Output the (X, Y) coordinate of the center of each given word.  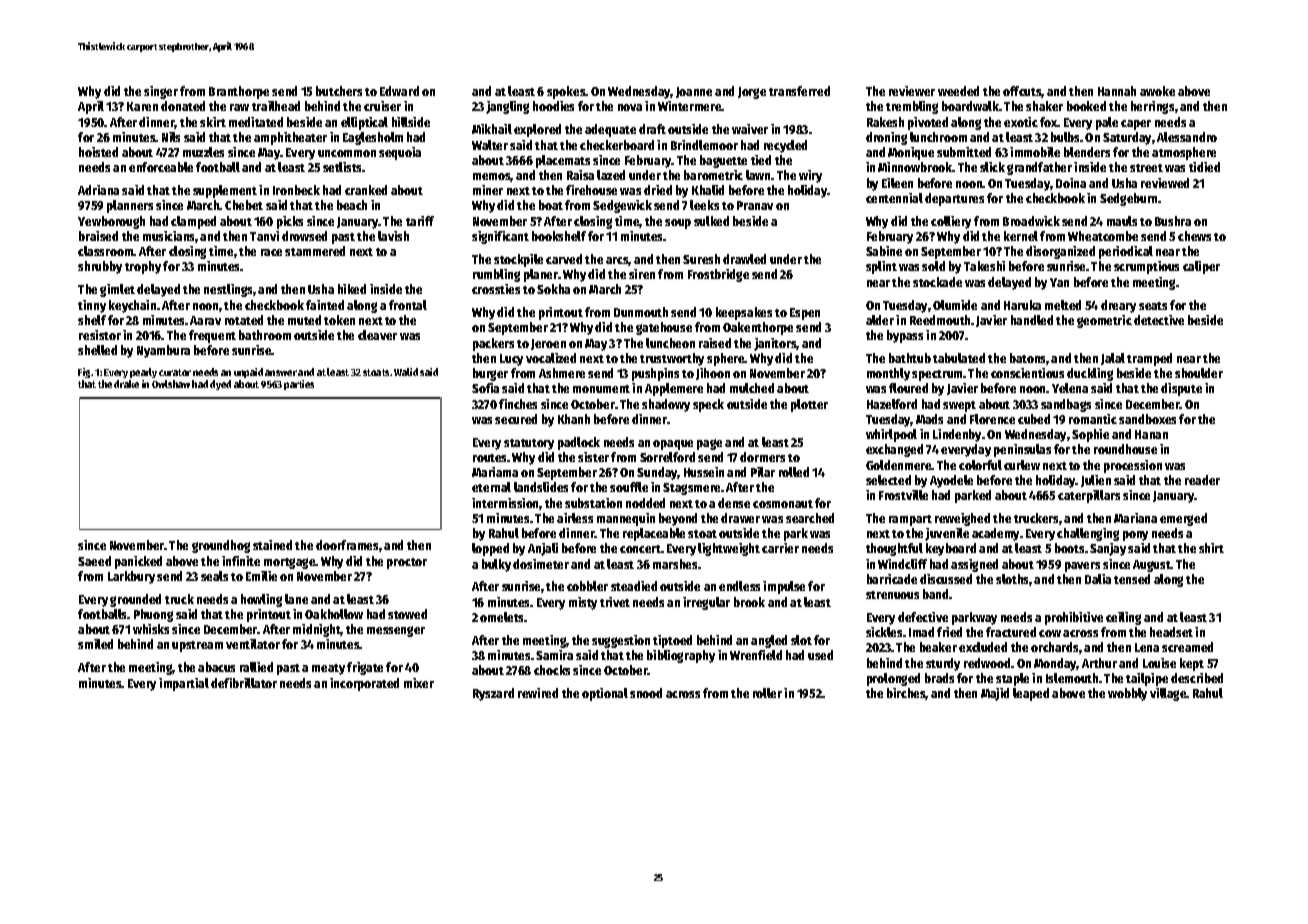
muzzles (203, 152)
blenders (1087, 152)
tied (761, 160)
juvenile (947, 534)
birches (906, 694)
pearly (143, 373)
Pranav (755, 205)
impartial (184, 684)
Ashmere (562, 373)
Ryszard (493, 694)
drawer (740, 518)
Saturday (1127, 138)
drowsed (304, 236)
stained (272, 545)
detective (1159, 320)
